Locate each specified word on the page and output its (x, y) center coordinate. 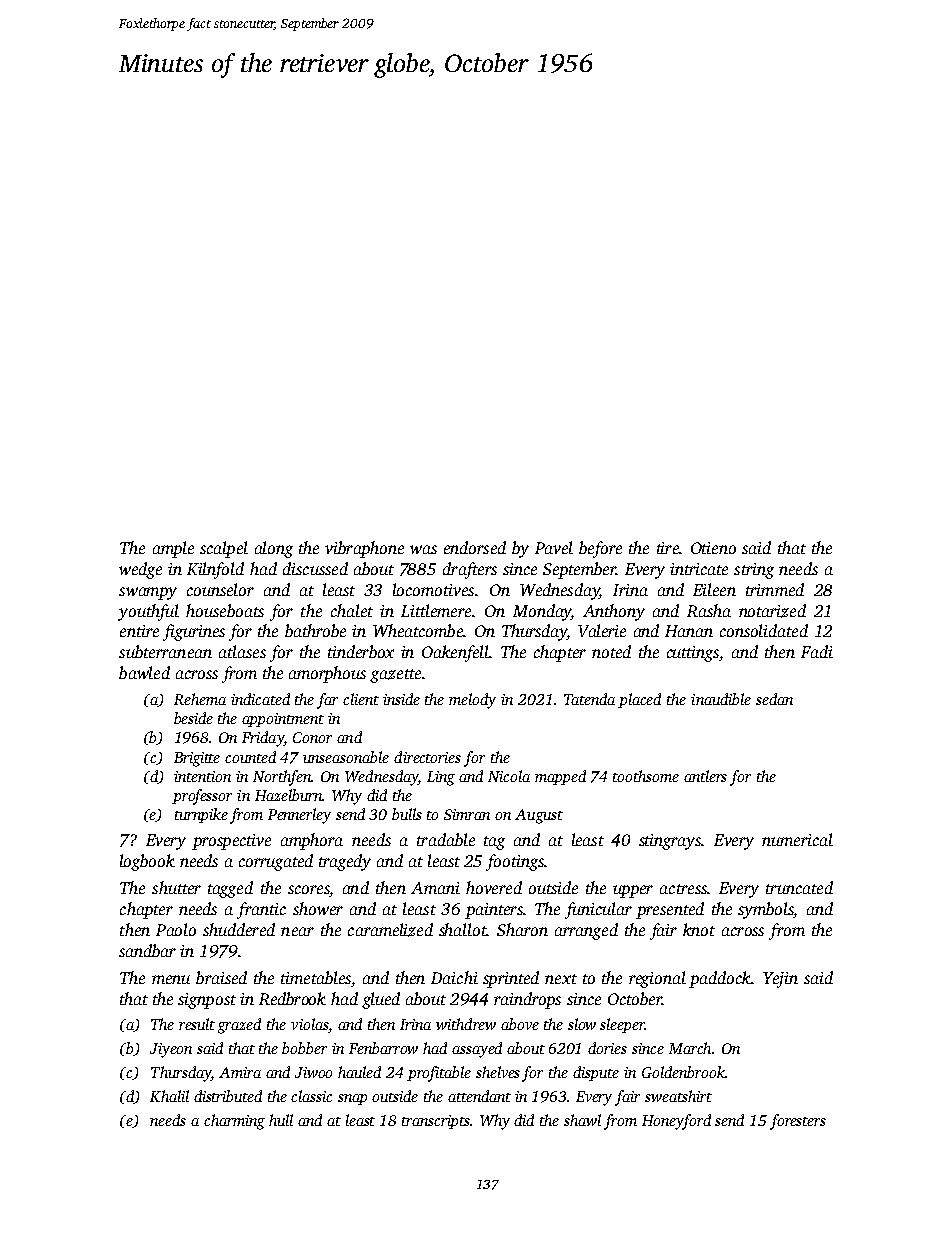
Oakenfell (455, 653)
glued (381, 1000)
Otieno (713, 548)
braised (221, 977)
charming (234, 1122)
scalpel (224, 549)
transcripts (436, 1122)
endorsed (475, 547)
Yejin (780, 980)
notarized (772, 611)
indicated (260, 699)
